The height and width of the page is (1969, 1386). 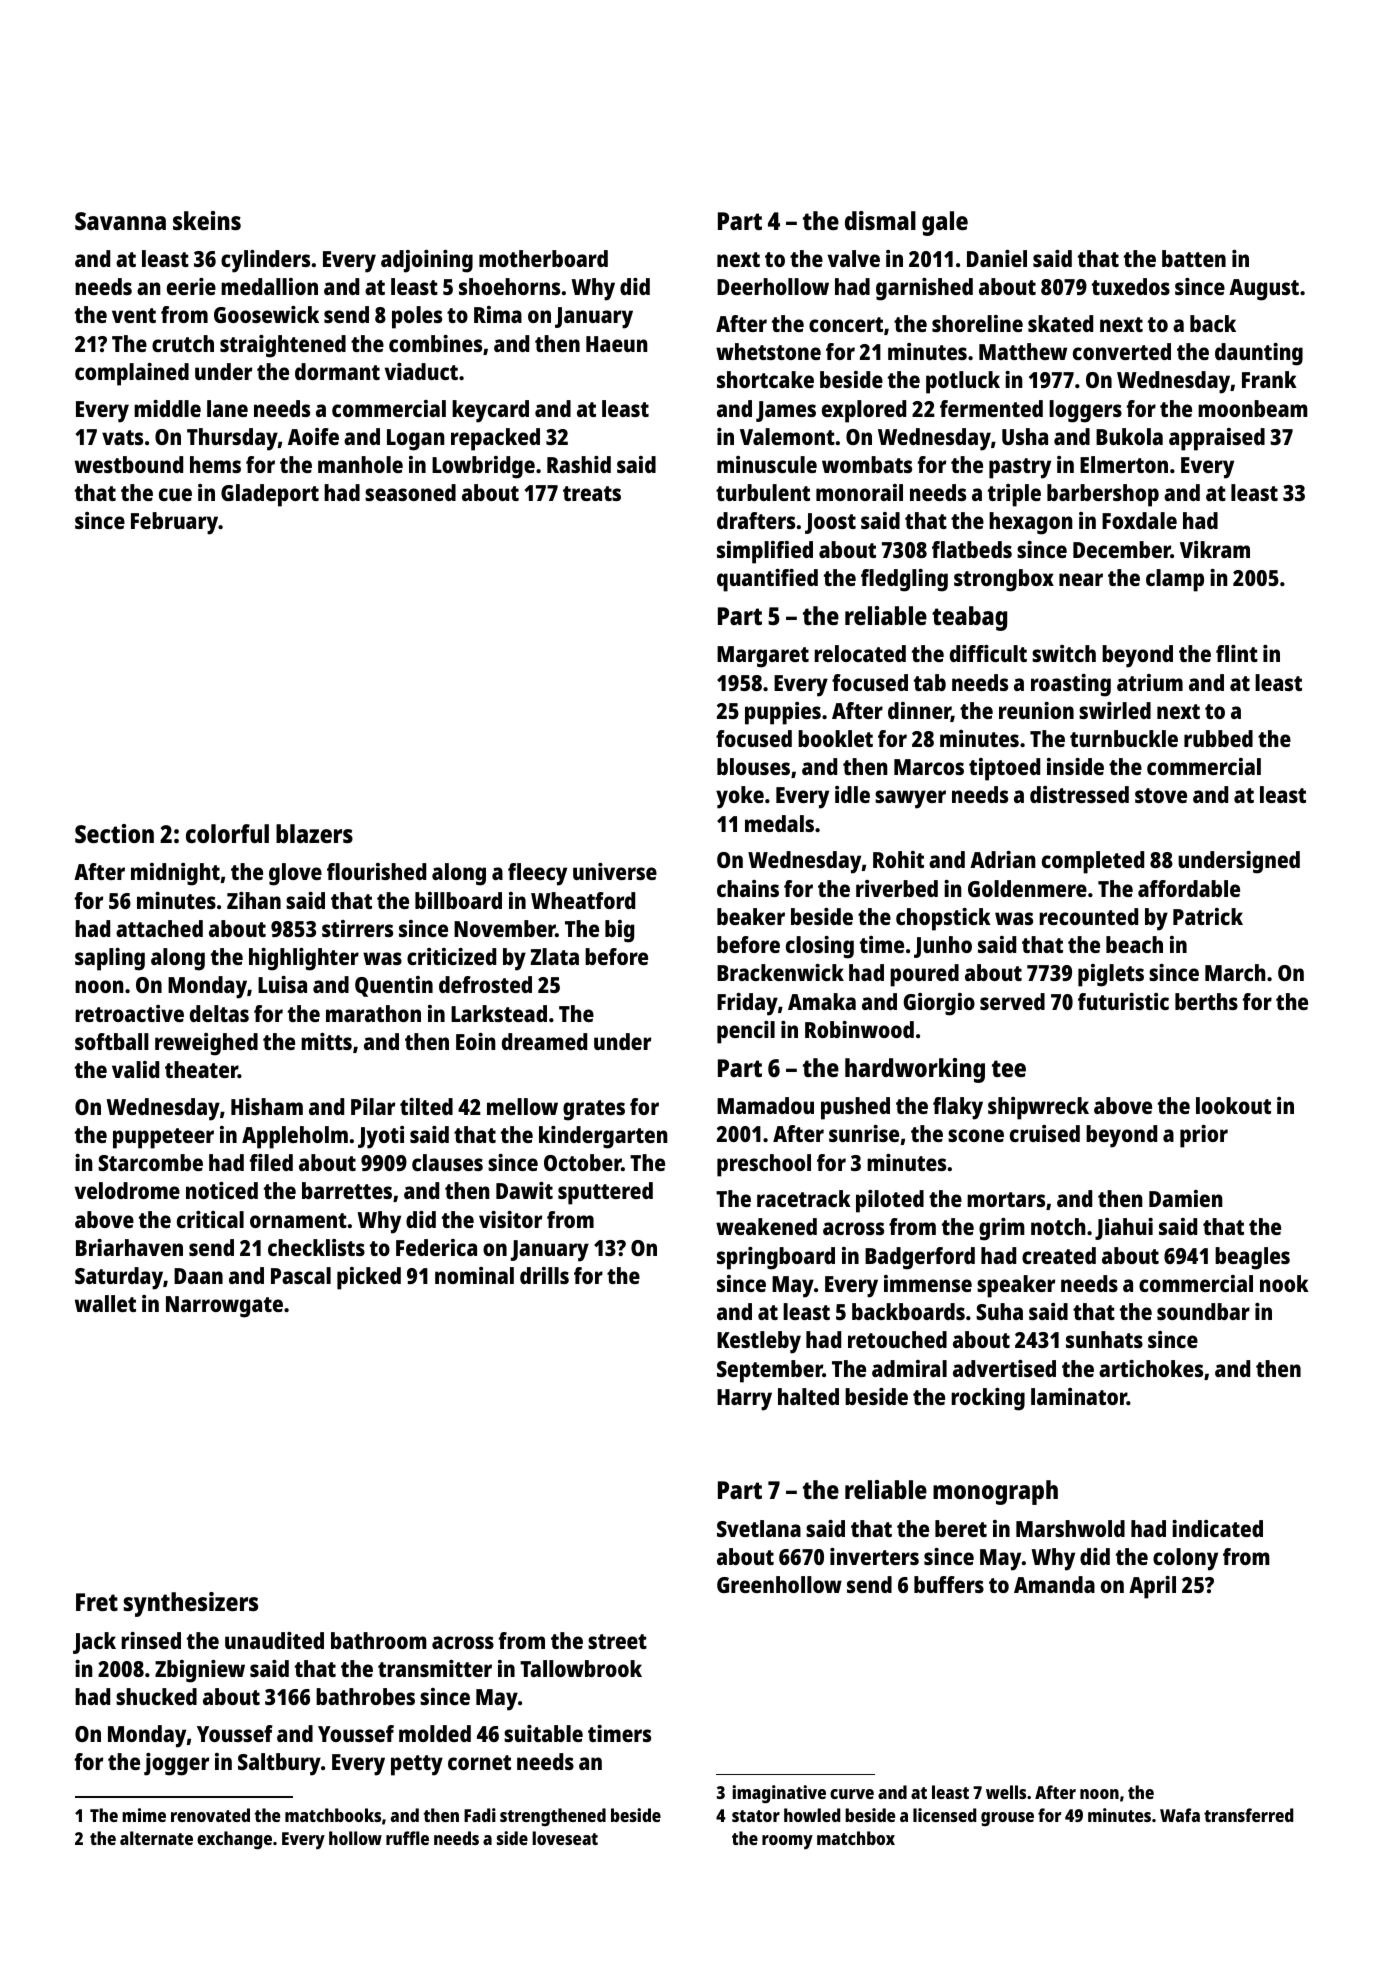 What do you see at coordinates (767, 580) in the page?
I see `quantified` at bounding box center [767, 580].
